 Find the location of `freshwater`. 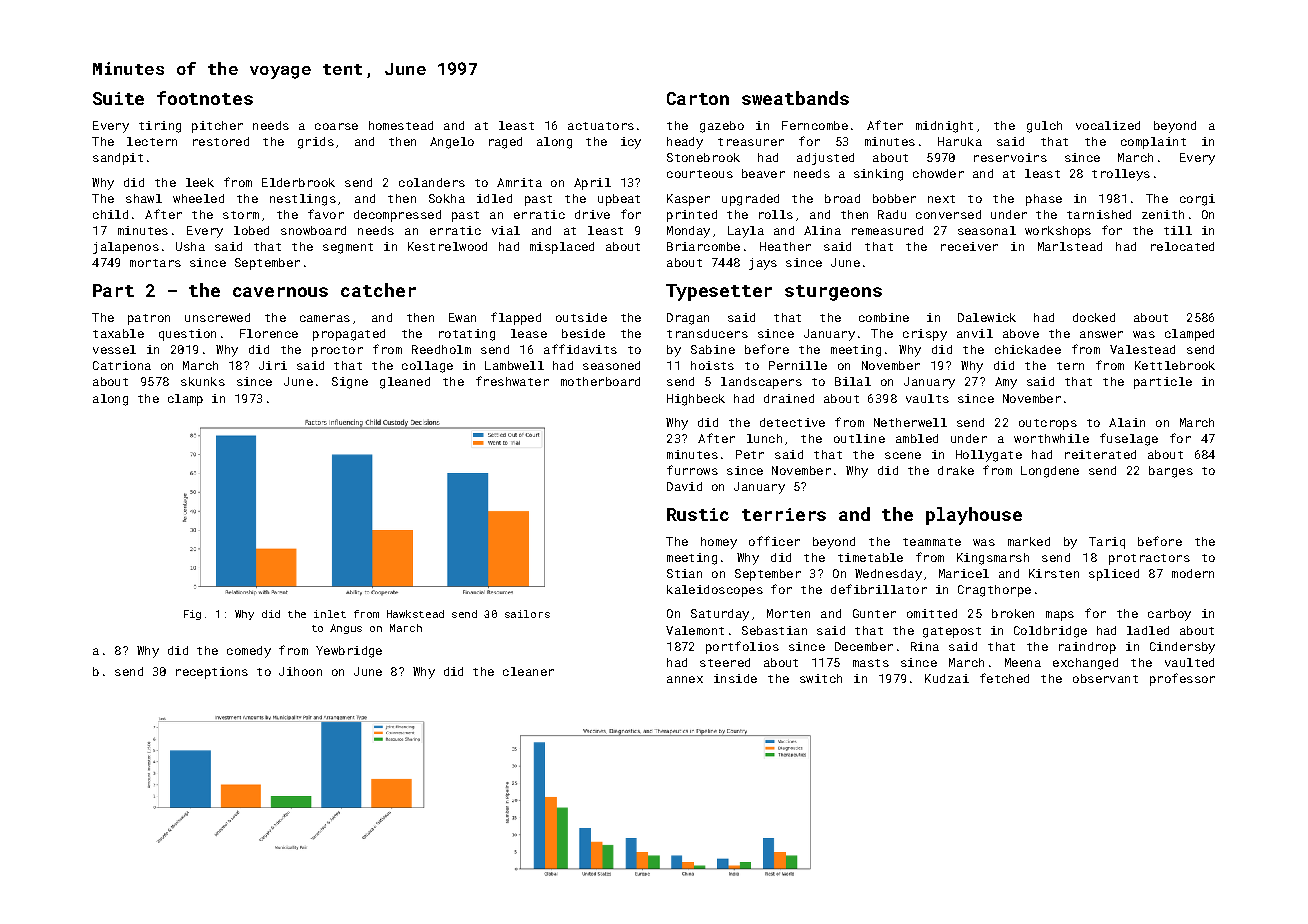

freshwater is located at coordinates (512, 381).
